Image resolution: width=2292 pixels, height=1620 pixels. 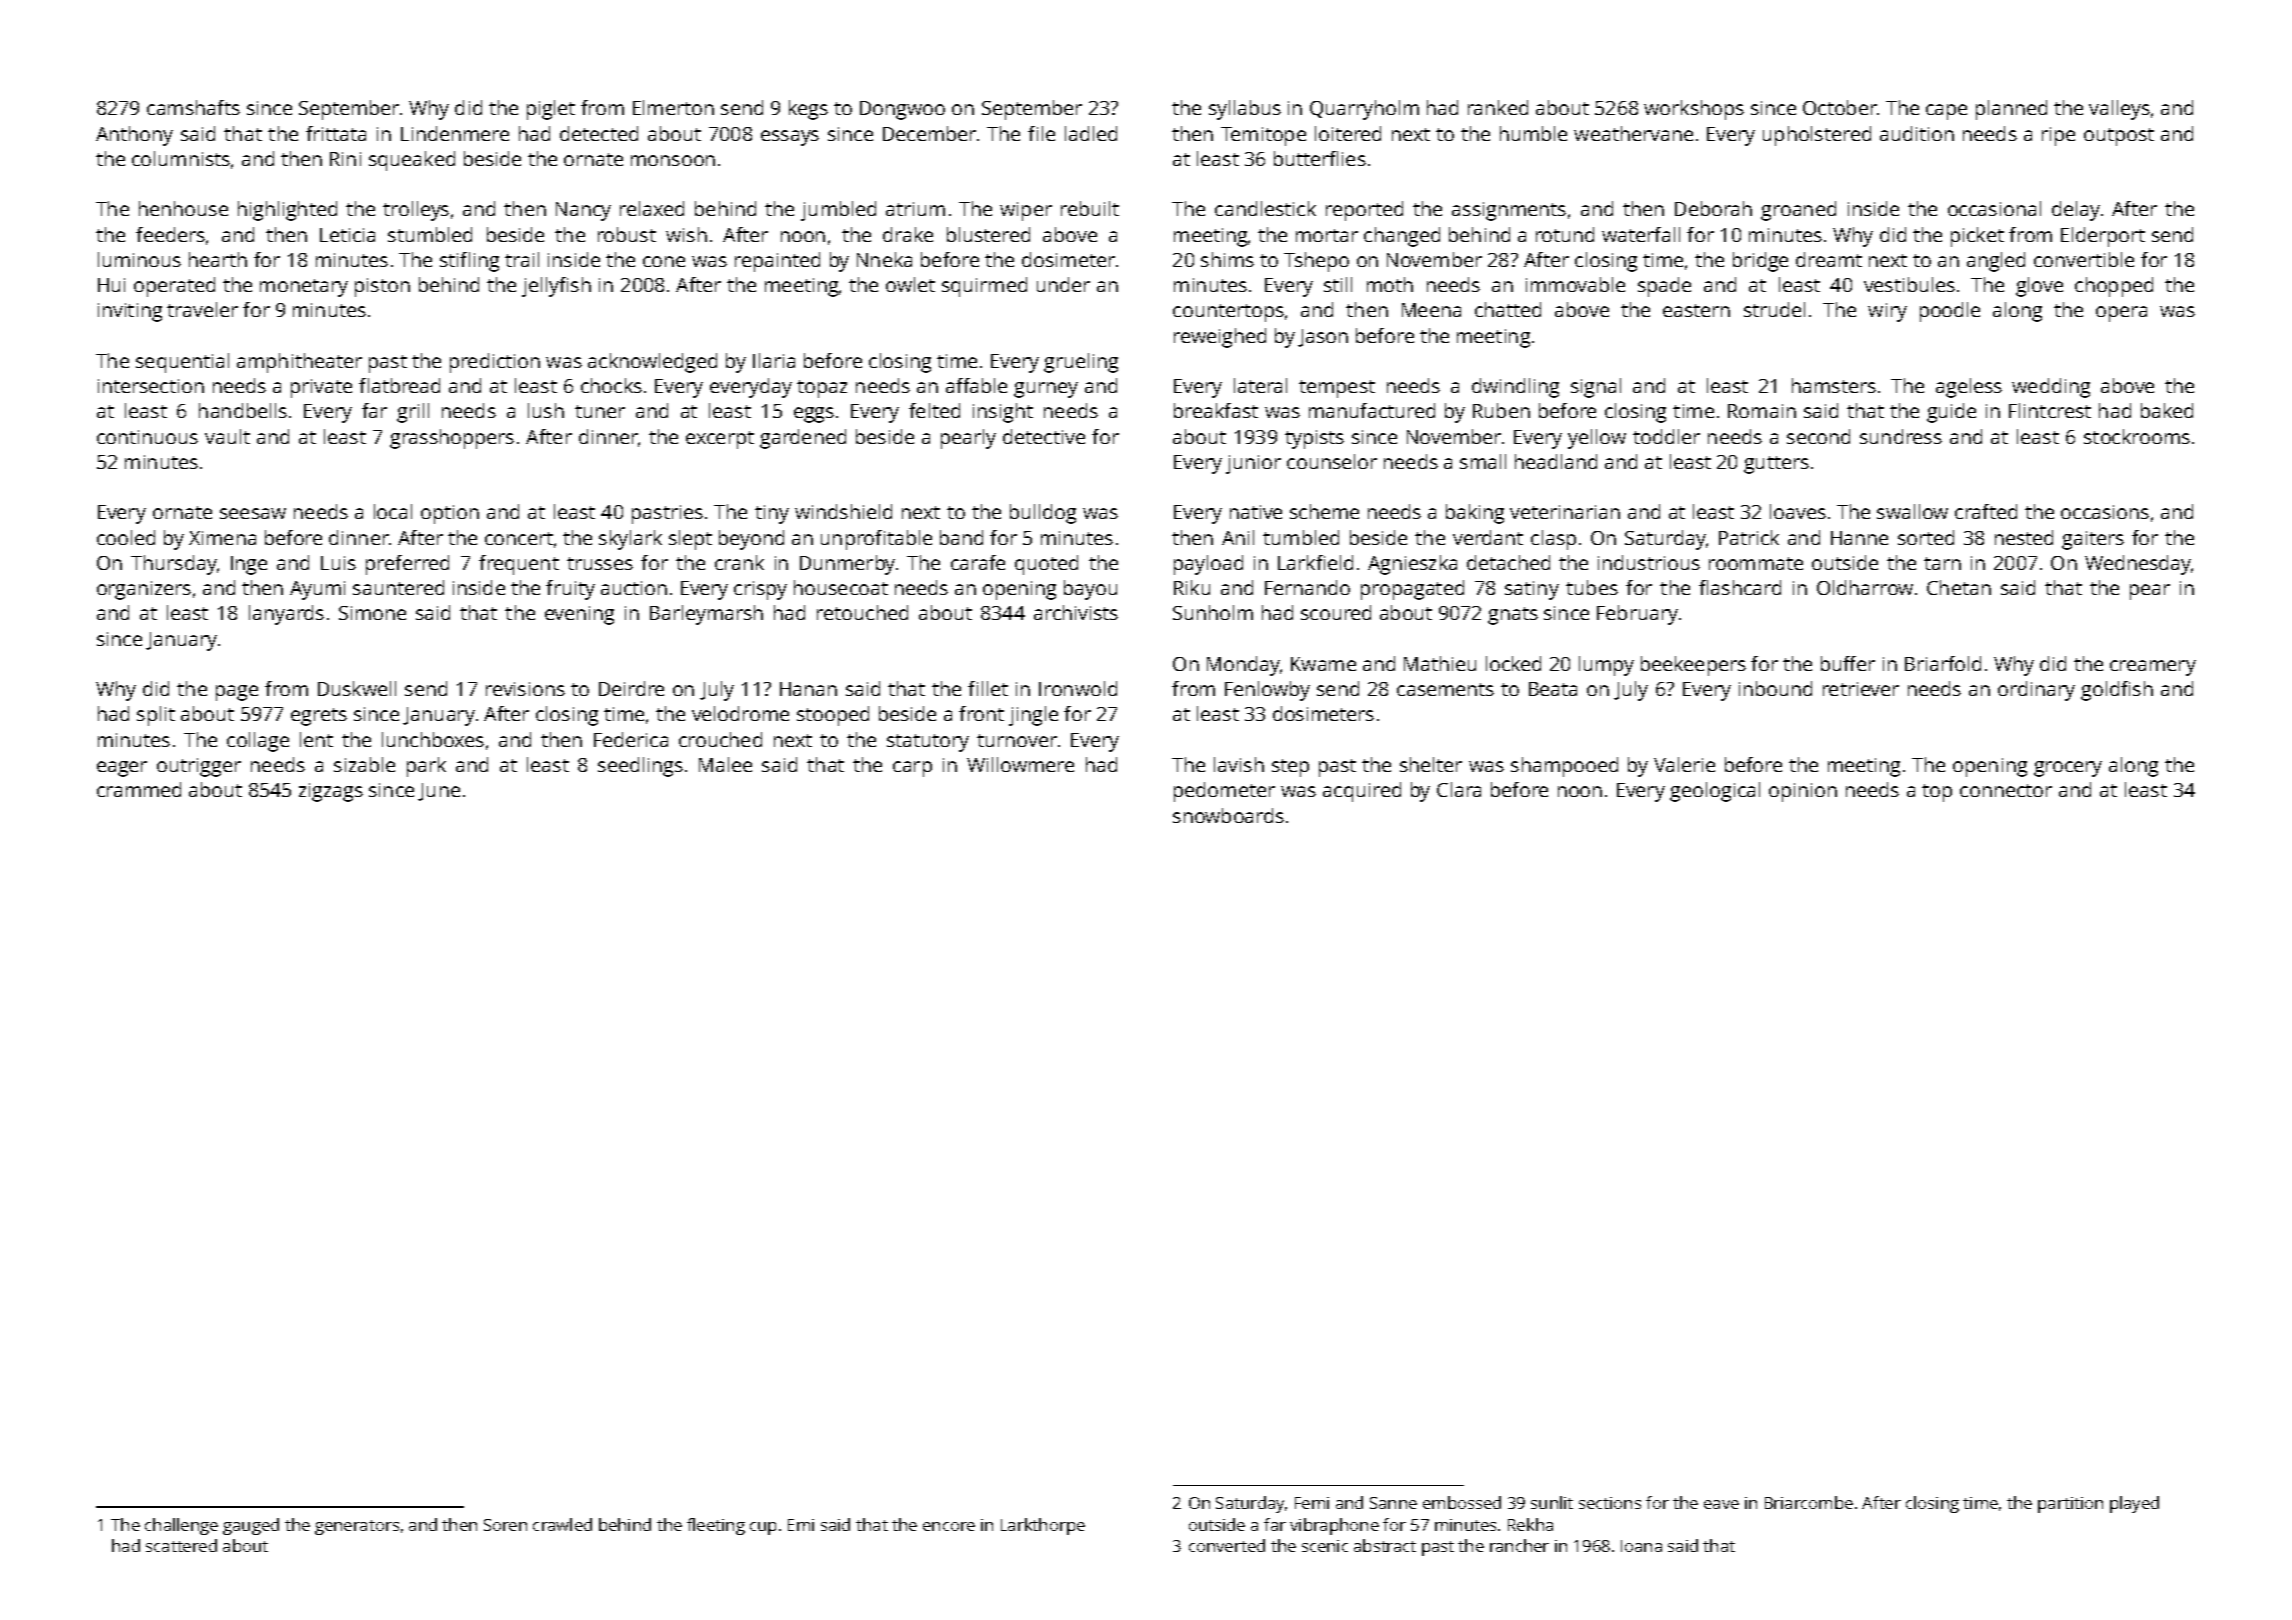 What do you see at coordinates (847, 565) in the screenshot?
I see `Dunmerby` at bounding box center [847, 565].
